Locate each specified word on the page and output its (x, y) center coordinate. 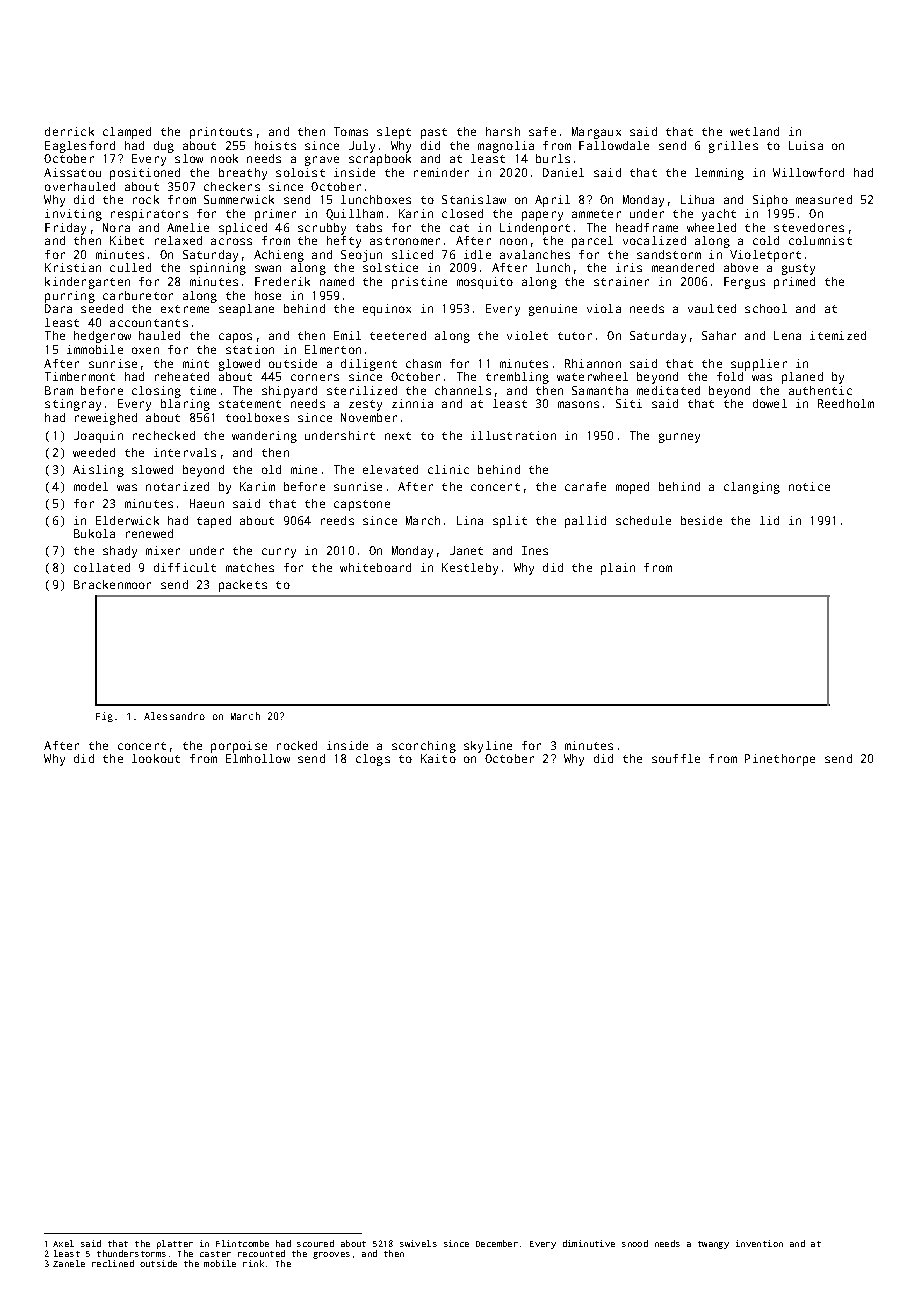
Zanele (69, 1263)
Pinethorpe (780, 760)
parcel (592, 242)
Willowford (808, 172)
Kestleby (470, 569)
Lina (470, 520)
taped (214, 522)
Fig (104, 717)
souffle (676, 758)
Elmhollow (258, 758)
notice (809, 486)
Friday (65, 229)
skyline (488, 747)
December (497, 1243)
